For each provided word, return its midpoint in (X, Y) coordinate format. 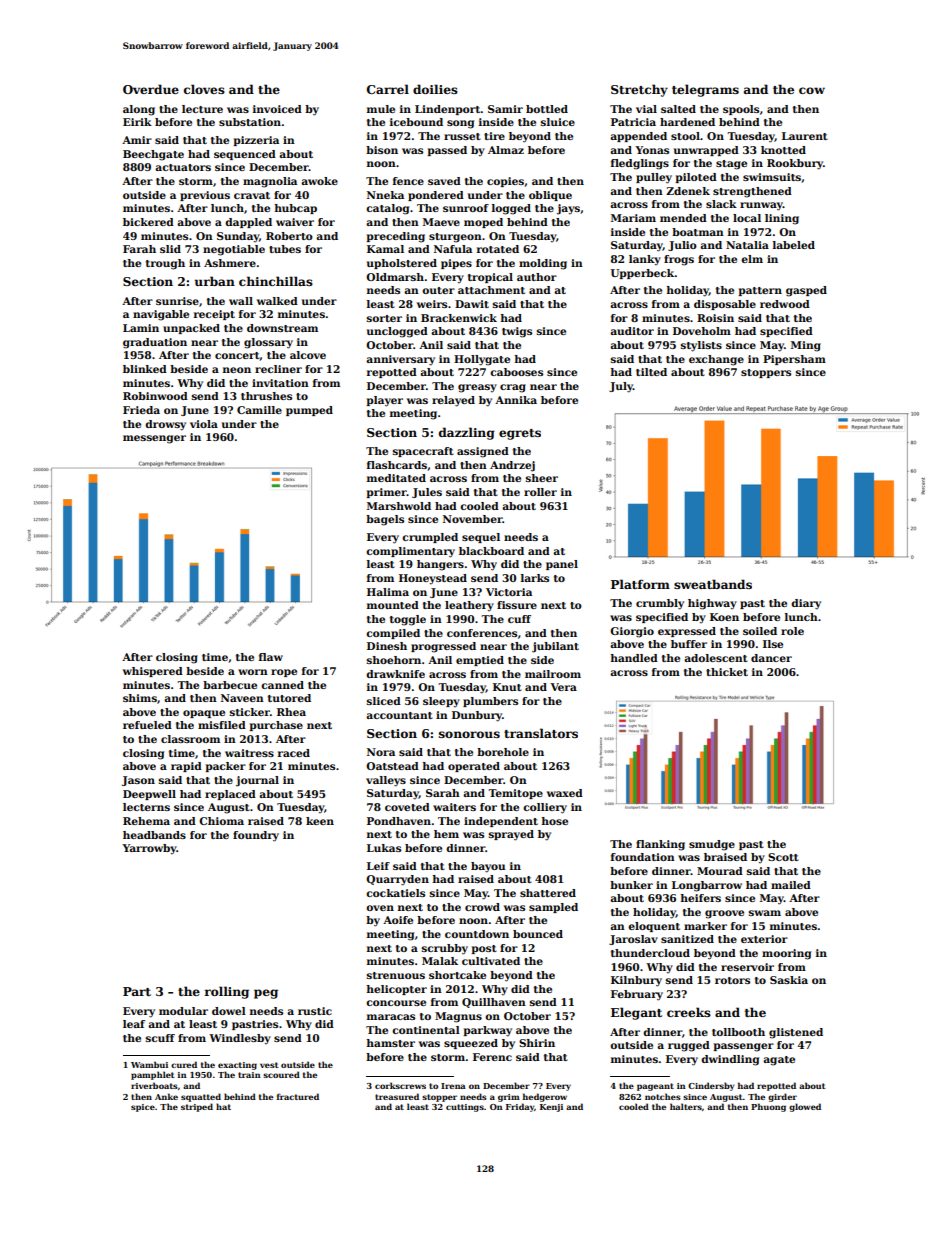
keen (320, 821)
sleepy (441, 702)
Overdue (151, 89)
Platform (640, 584)
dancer (771, 658)
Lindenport (448, 110)
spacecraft (423, 452)
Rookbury (795, 164)
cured (184, 1064)
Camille (259, 410)
